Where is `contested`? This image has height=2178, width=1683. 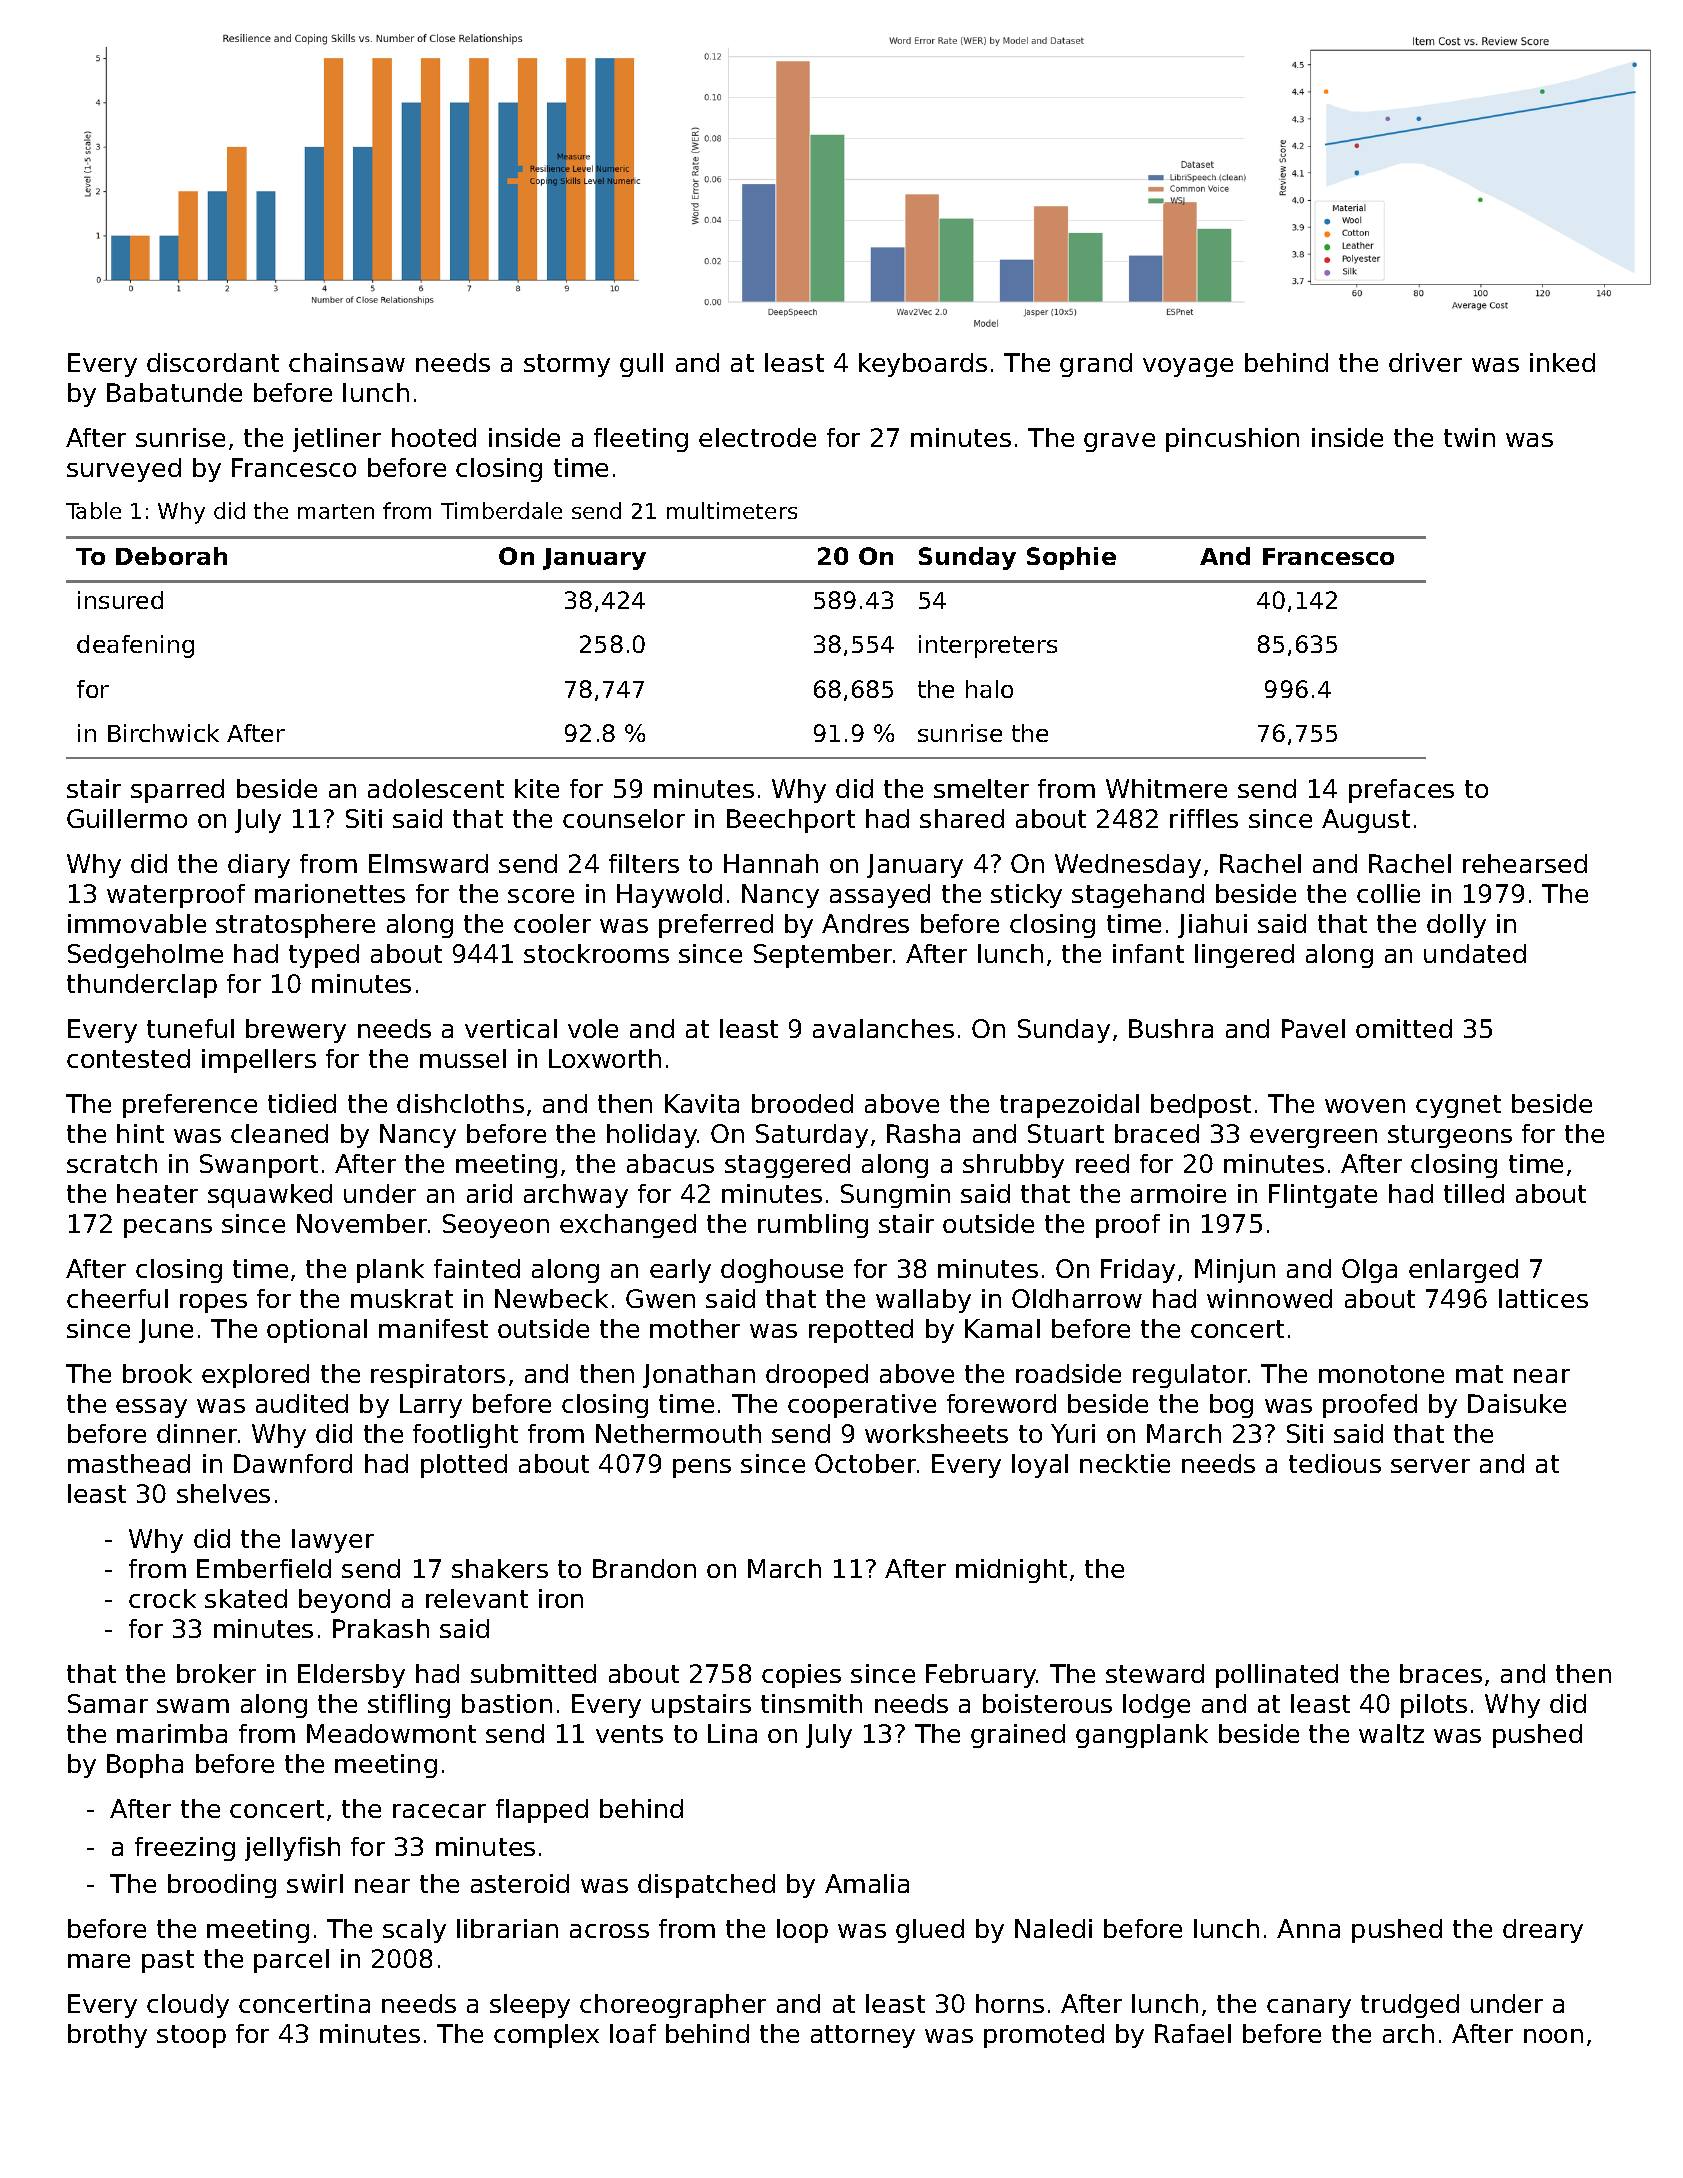 contested is located at coordinates (128, 1058).
